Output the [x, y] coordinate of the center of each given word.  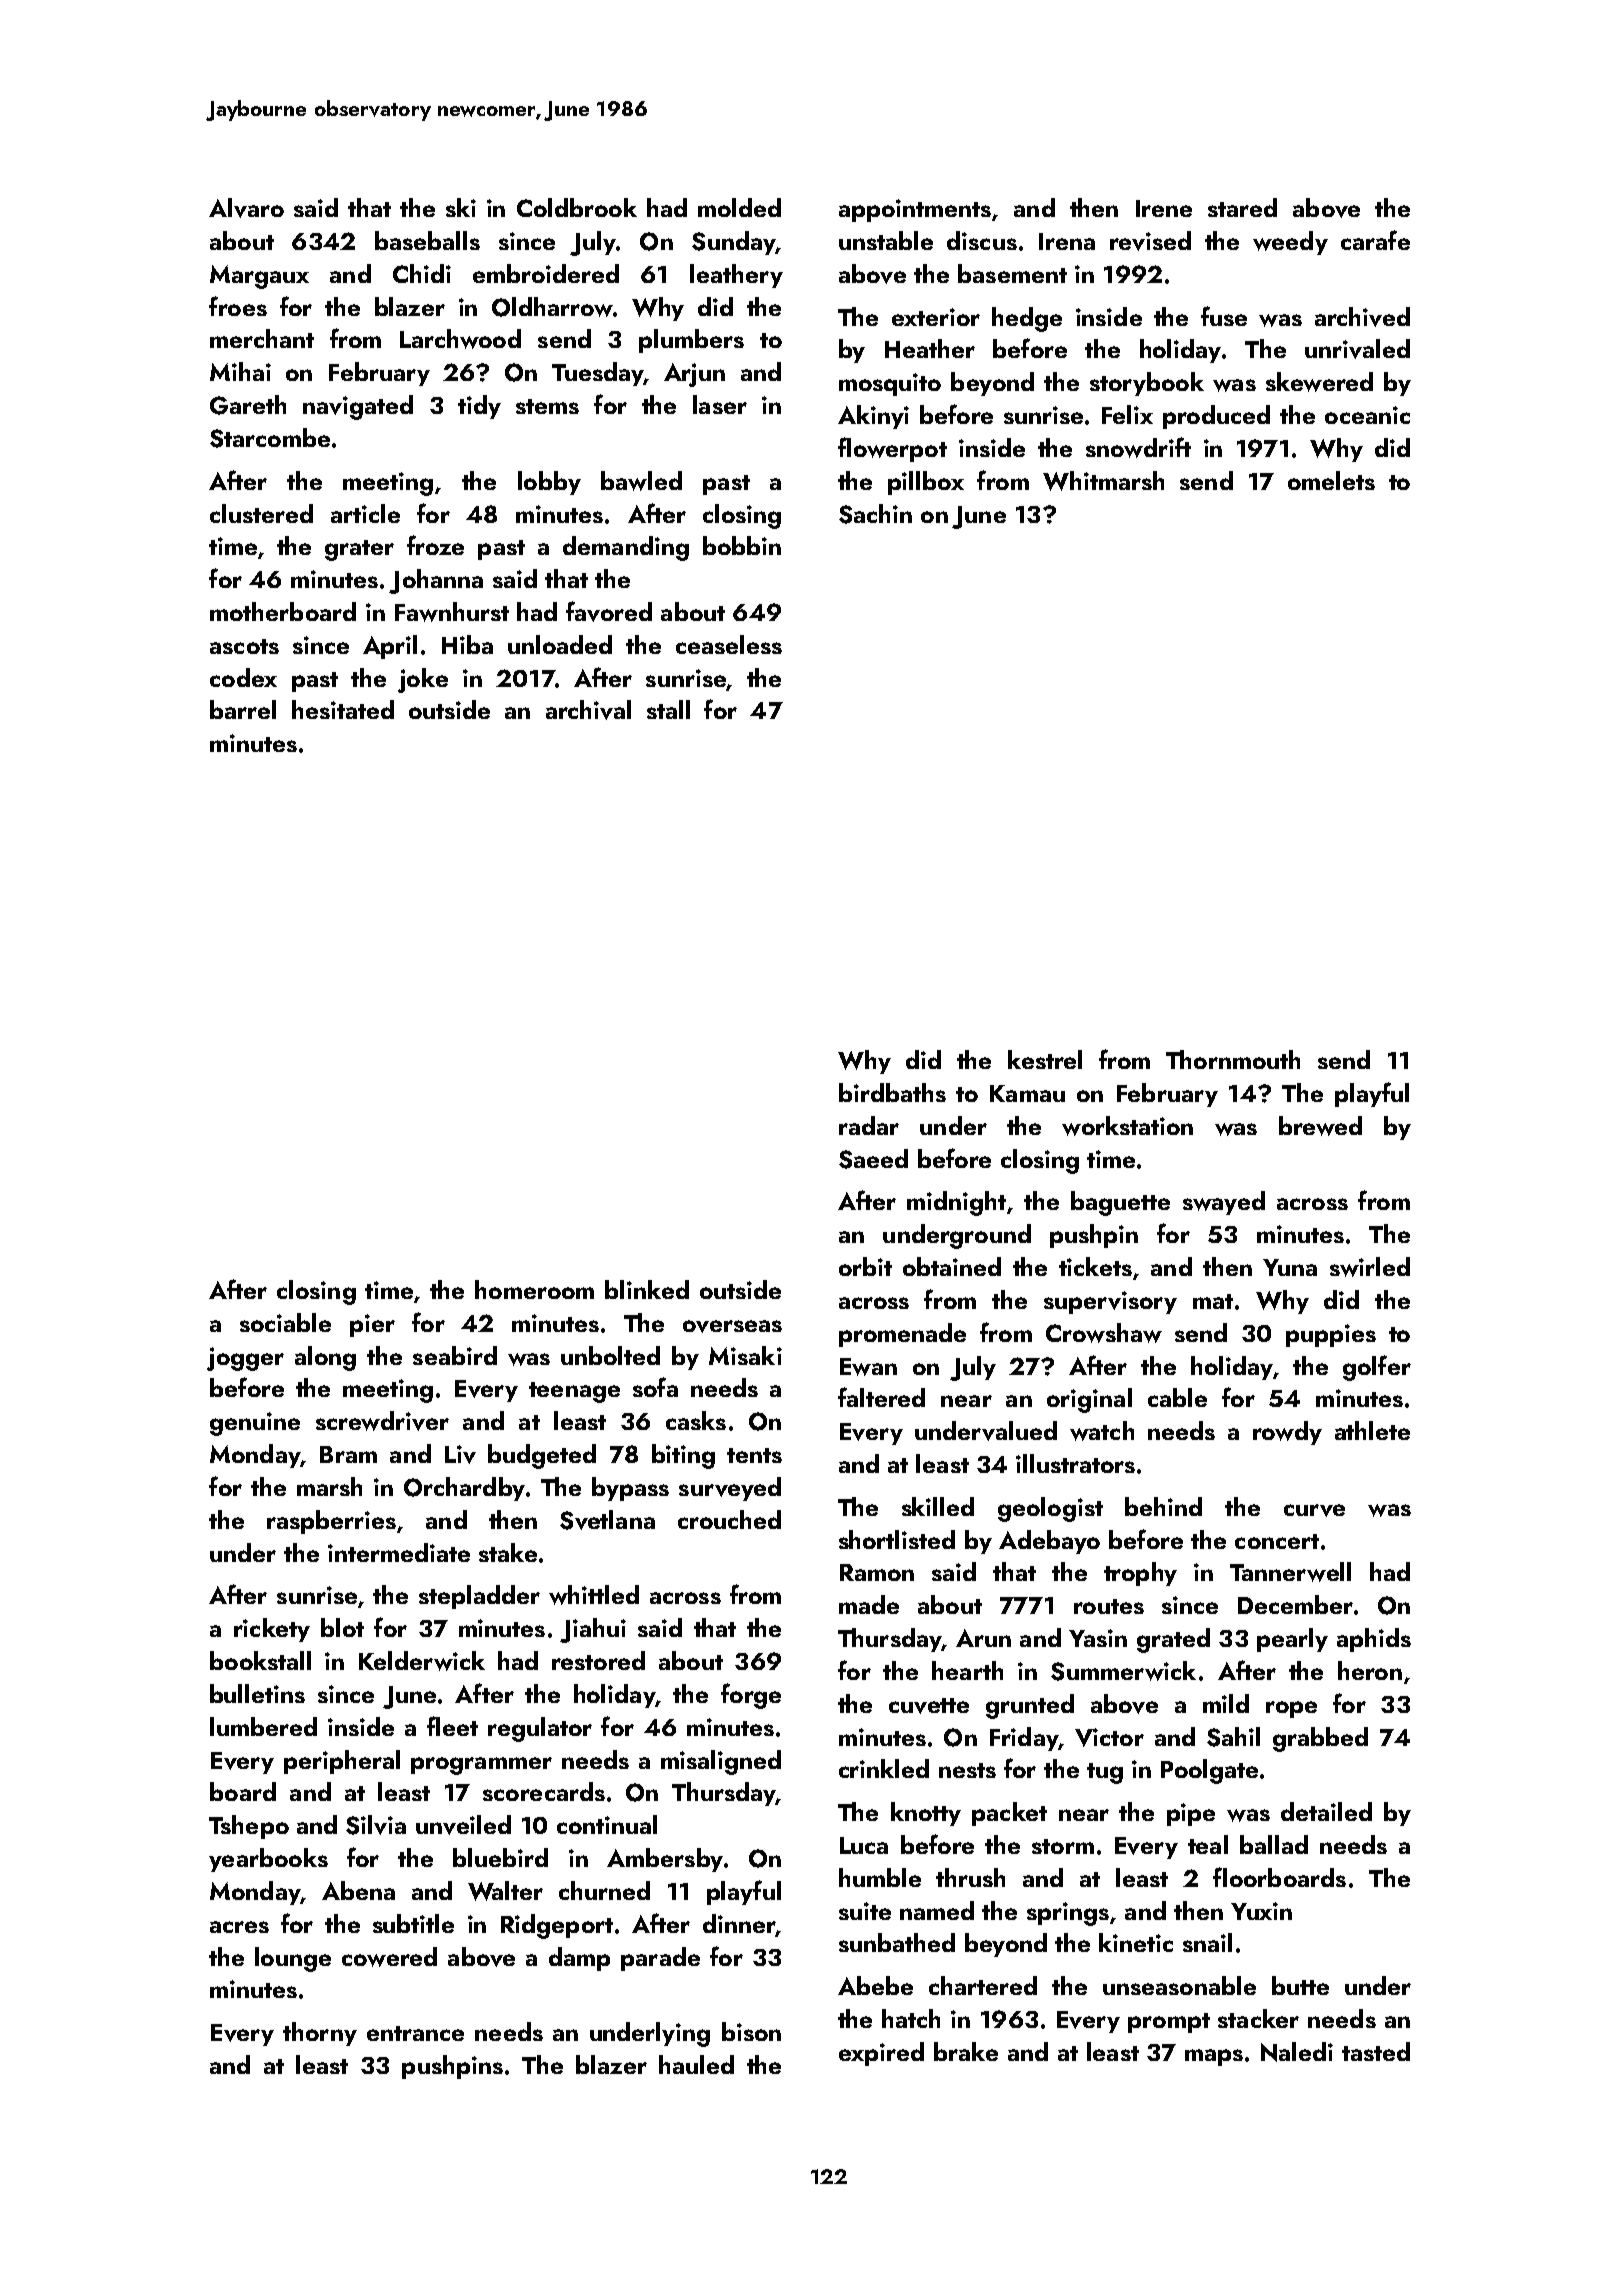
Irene [1164, 208]
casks [696, 1420]
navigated [358, 407]
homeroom [534, 1289]
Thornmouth [1233, 1059]
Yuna [1290, 1267]
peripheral [342, 1762]
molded [739, 207]
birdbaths [892, 1092]
